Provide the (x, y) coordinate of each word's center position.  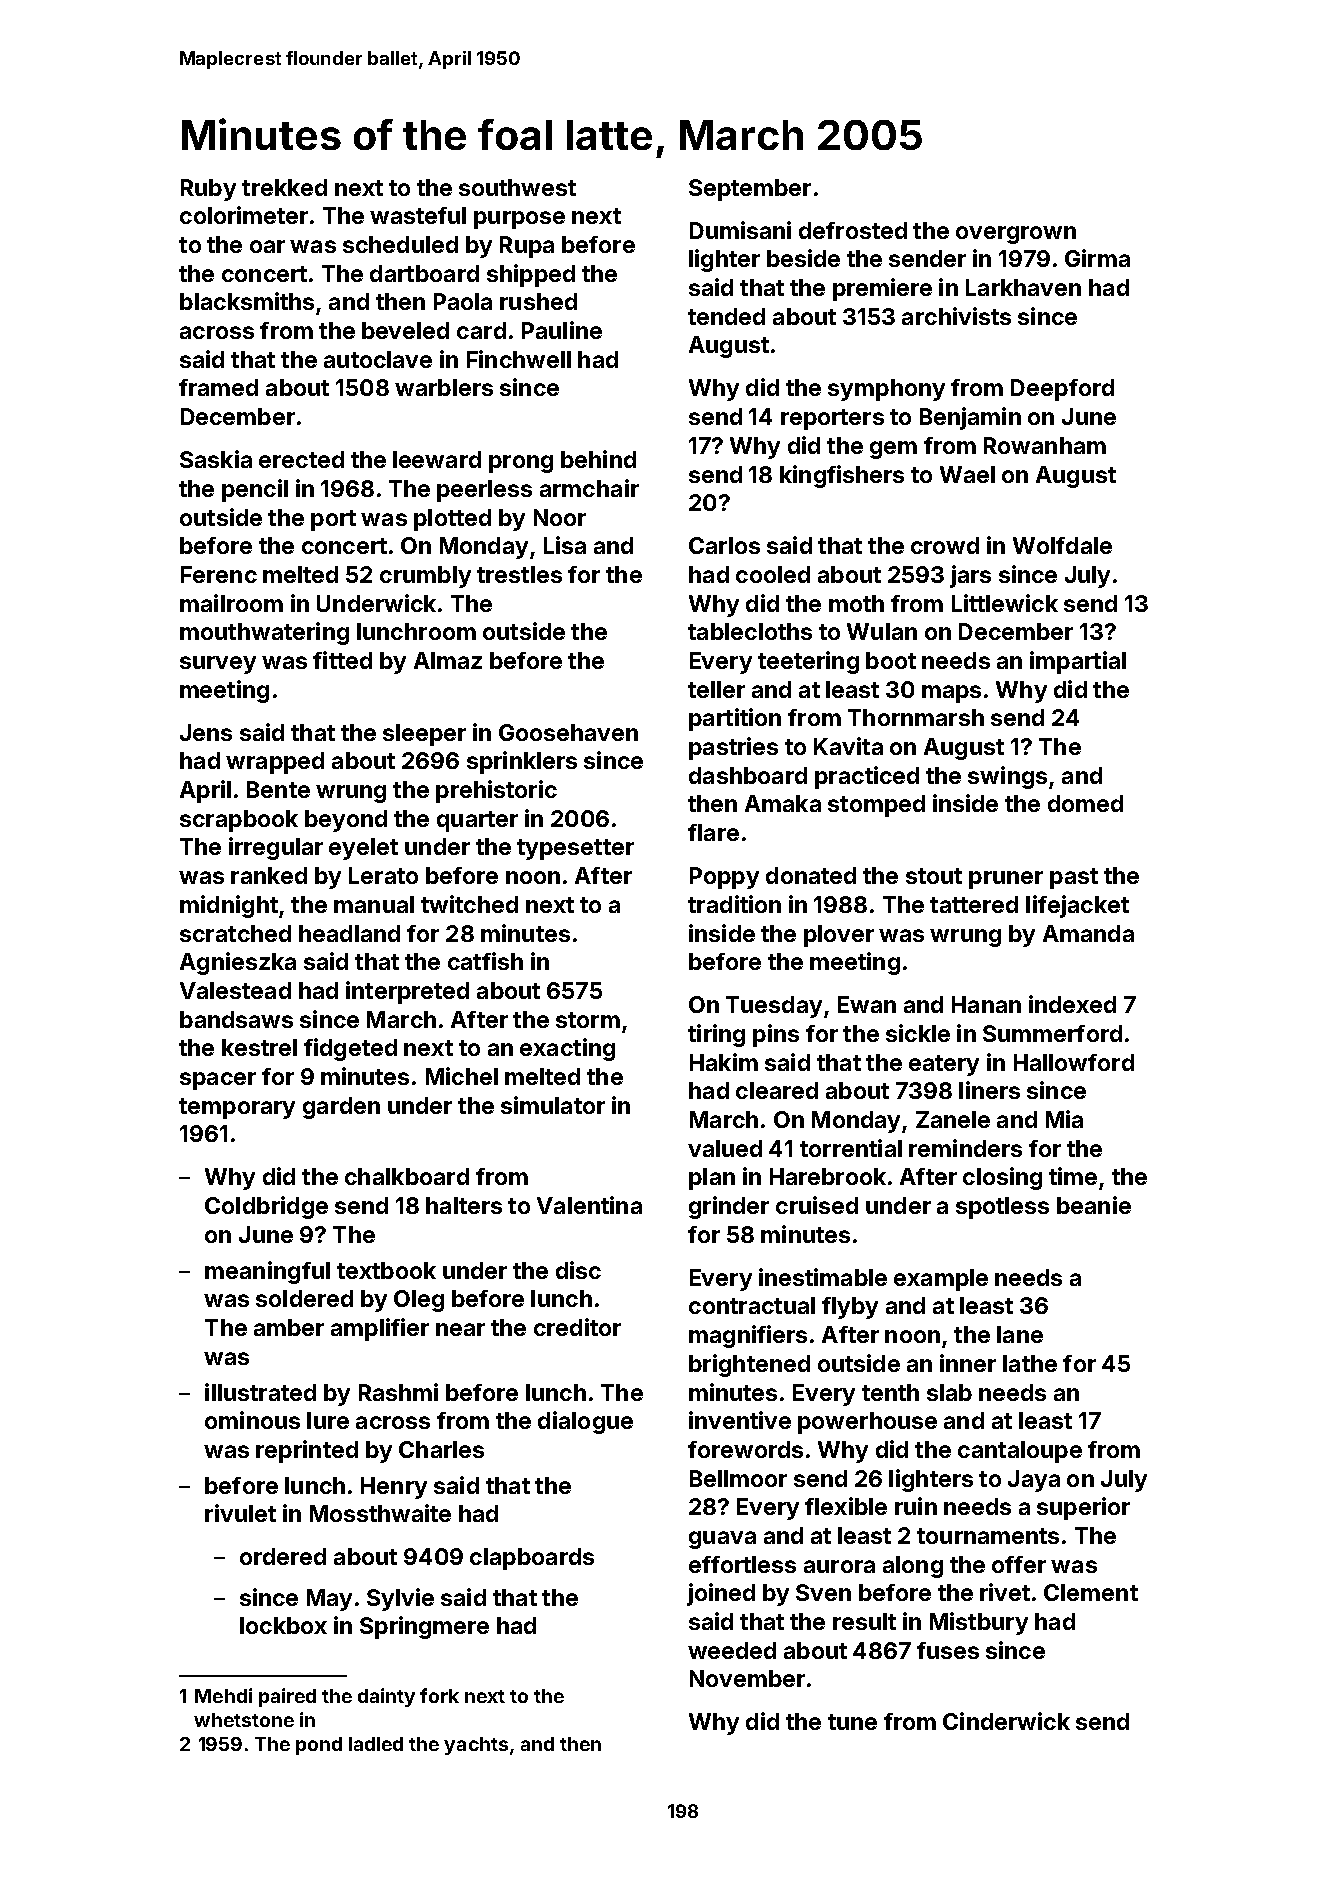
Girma (1097, 258)
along (913, 1567)
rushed (538, 301)
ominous (252, 1420)
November (747, 1678)
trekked (284, 187)
